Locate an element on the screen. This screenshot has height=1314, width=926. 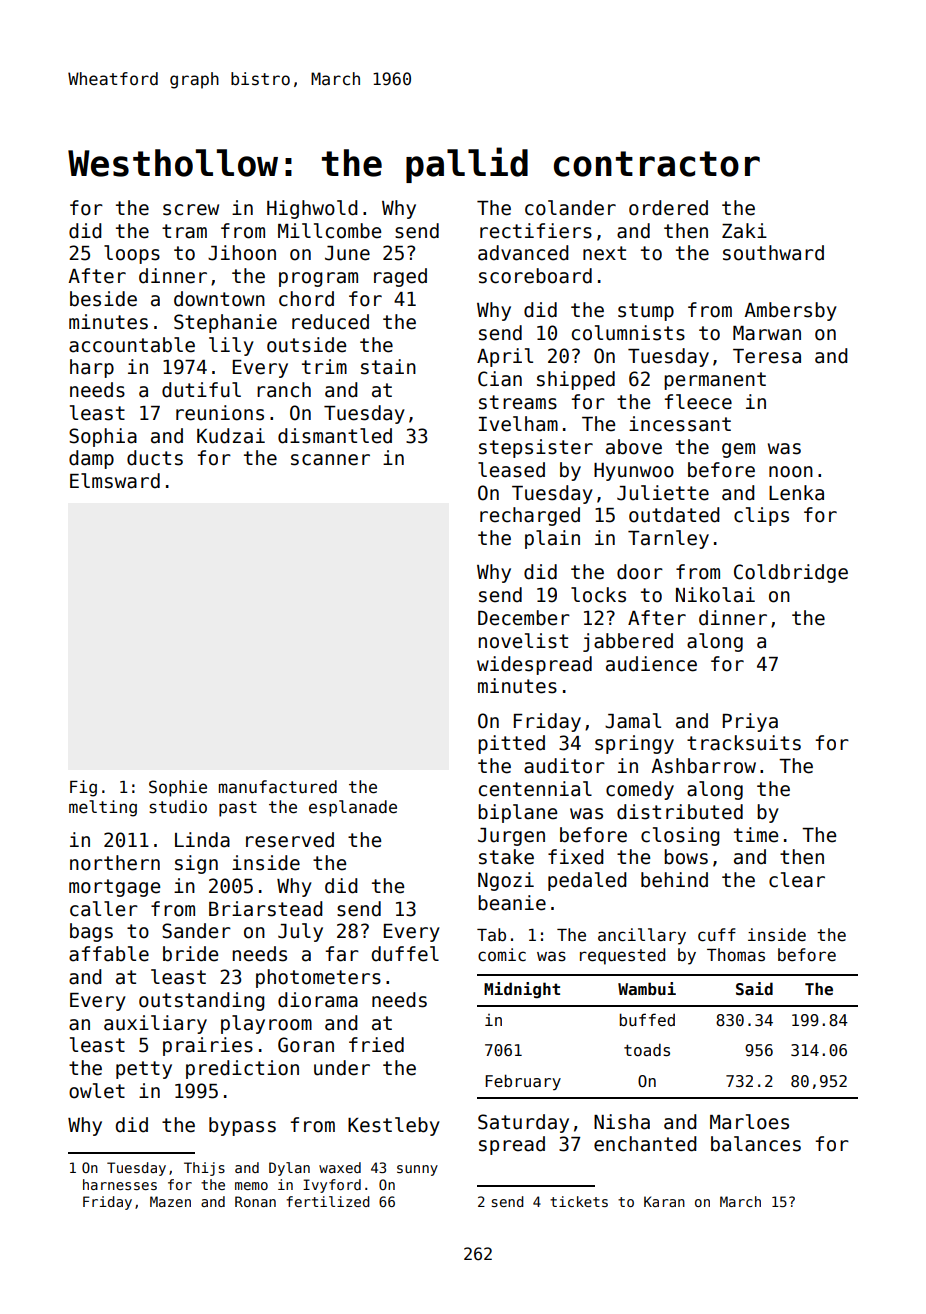
Coldbridge is located at coordinates (791, 573).
